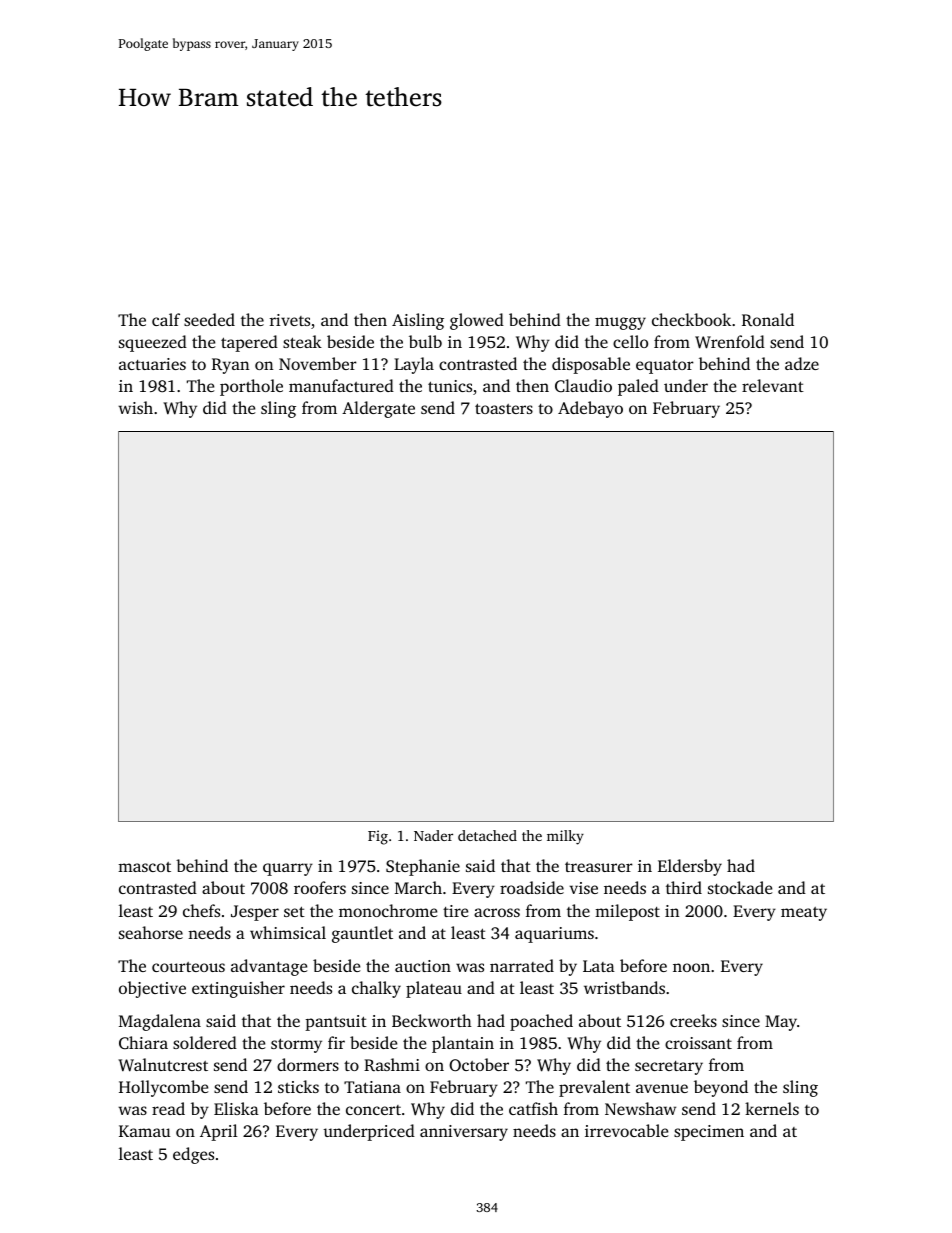 Image resolution: width=952 pixels, height=1233 pixels. What do you see at coordinates (251, 387) in the screenshot?
I see `porthole` at bounding box center [251, 387].
